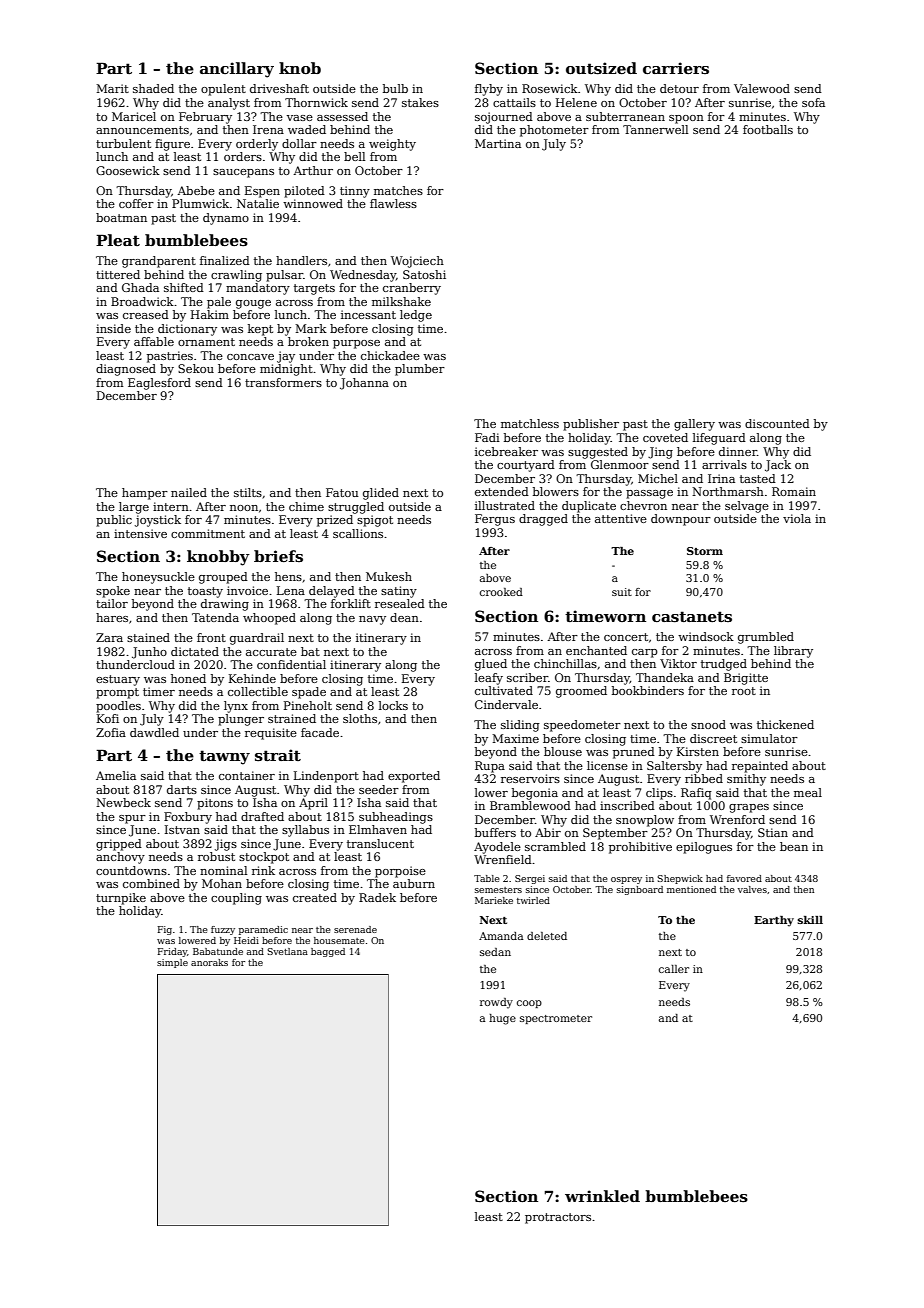 The image size is (924, 1308). What do you see at coordinates (777, 423) in the screenshot?
I see `discounted` at bounding box center [777, 423].
